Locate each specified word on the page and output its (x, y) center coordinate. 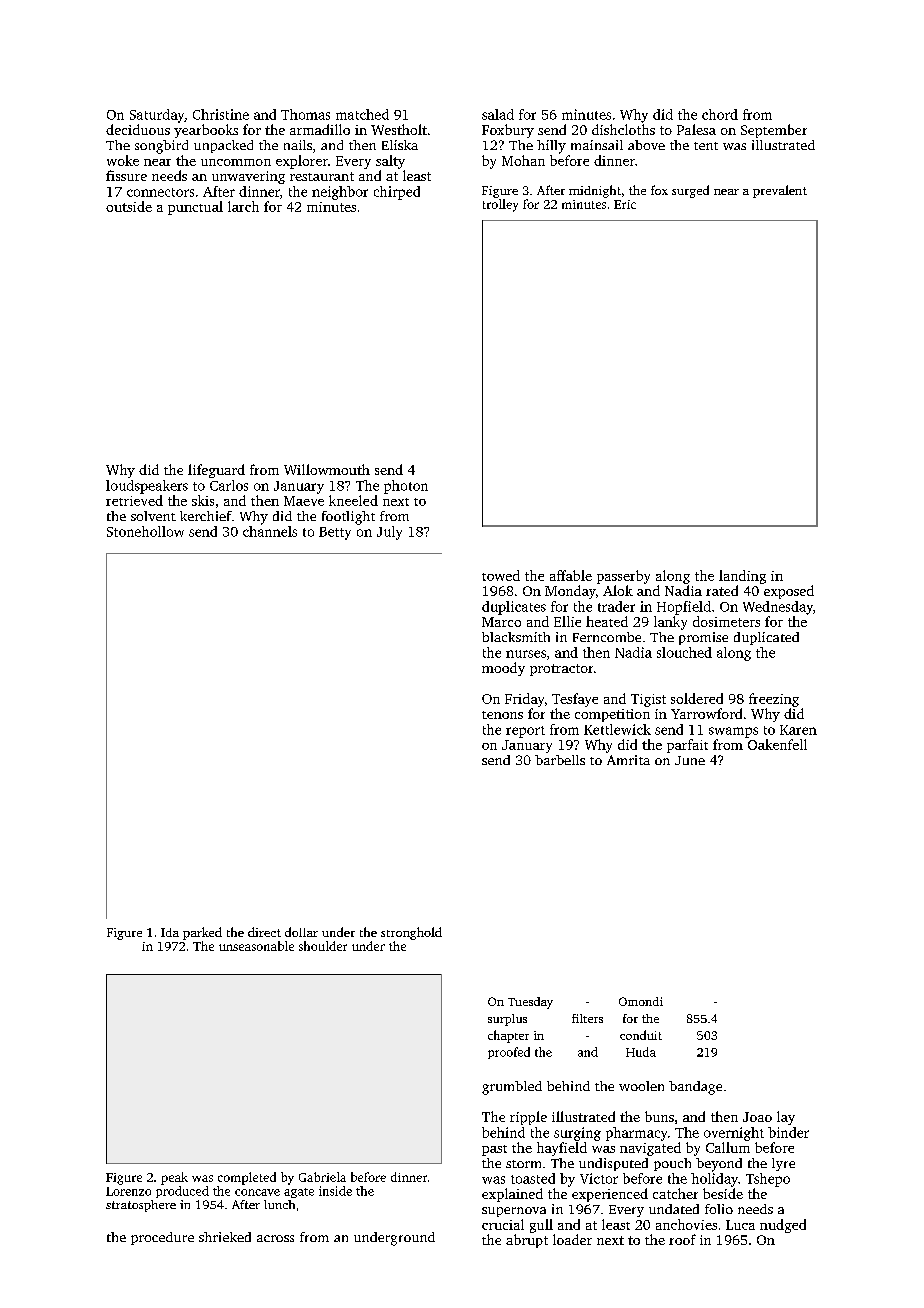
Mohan (523, 160)
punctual (195, 208)
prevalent (780, 191)
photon (406, 487)
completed (247, 1178)
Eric (625, 204)
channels (270, 531)
